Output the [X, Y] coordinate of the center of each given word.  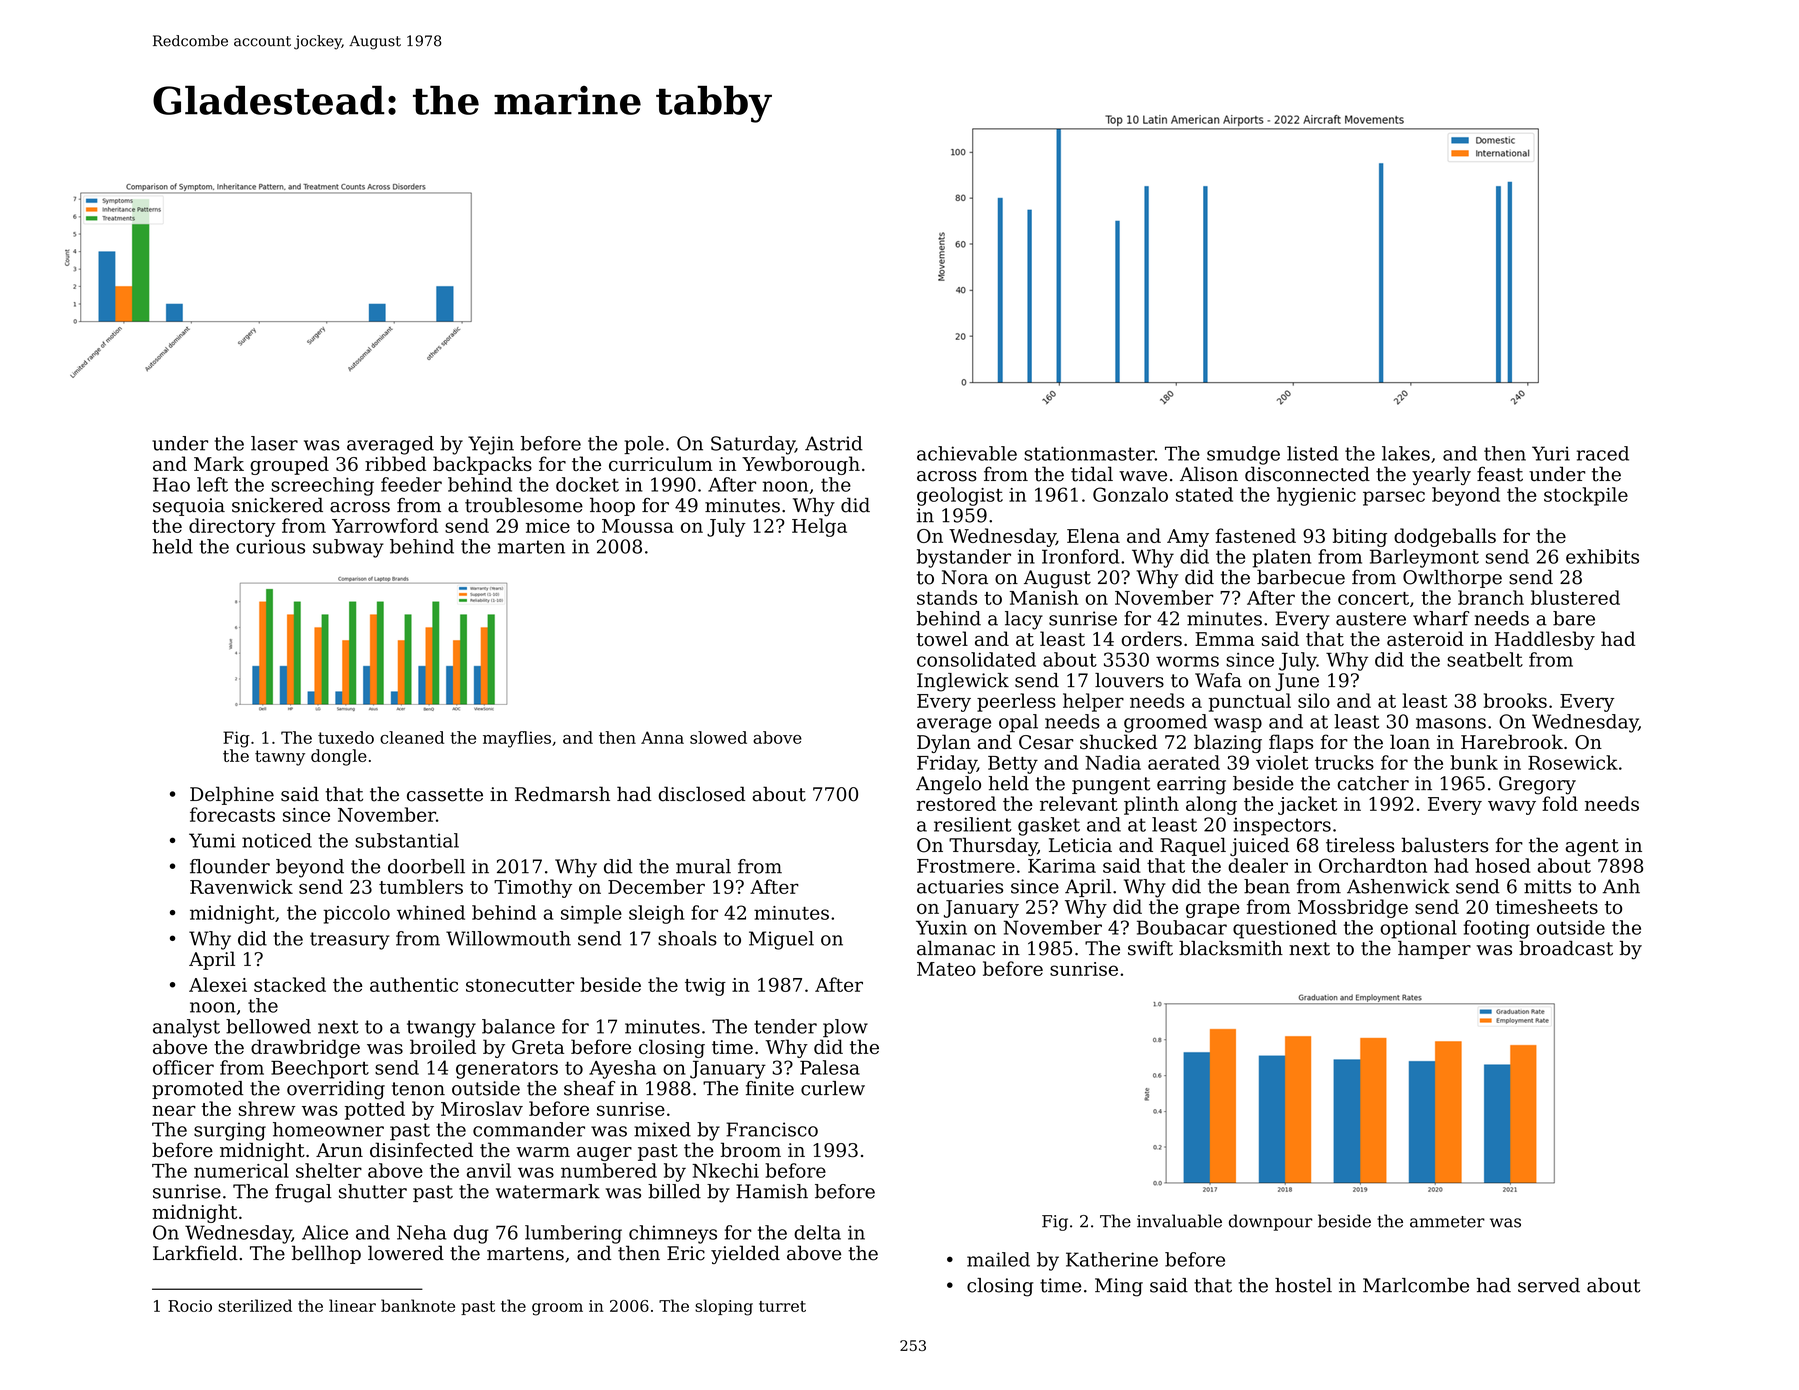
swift [1150, 948]
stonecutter [520, 985]
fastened [1256, 535]
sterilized [255, 1305]
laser [274, 443]
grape [1213, 910]
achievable [967, 453]
